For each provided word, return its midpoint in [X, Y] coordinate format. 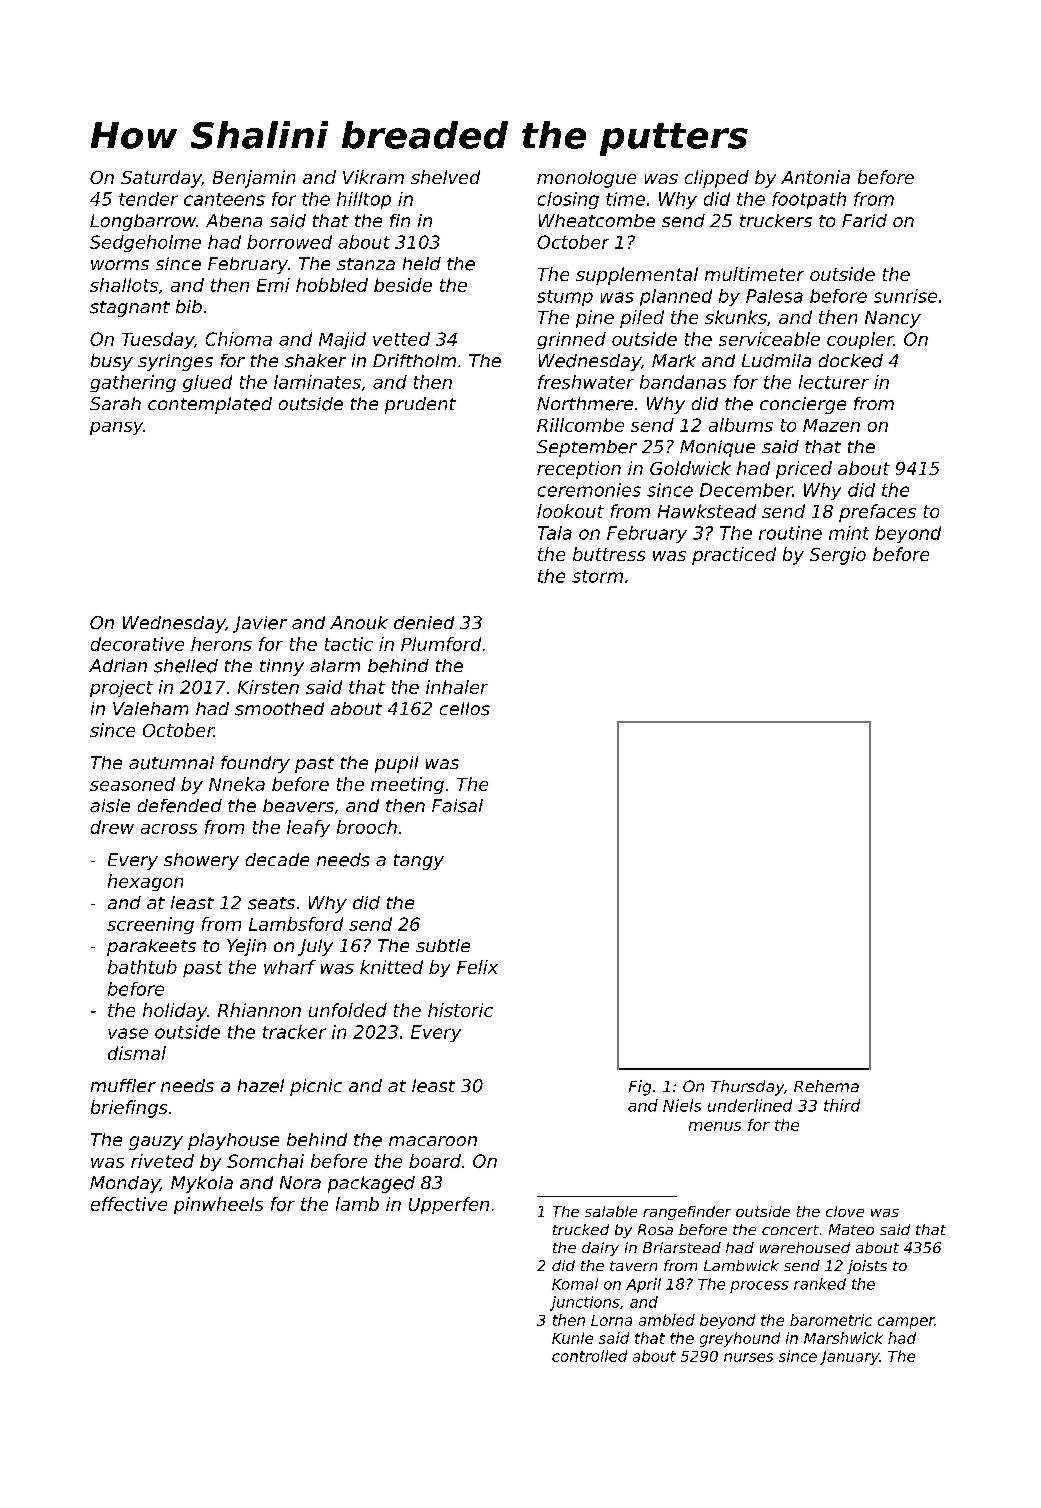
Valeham [150, 708]
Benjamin [254, 179]
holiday [175, 1012]
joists [867, 1267]
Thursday [747, 1088]
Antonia [815, 177]
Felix [477, 967]
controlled [589, 1356]
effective [129, 1204]
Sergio [838, 556]
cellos [465, 709]
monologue [586, 179]
